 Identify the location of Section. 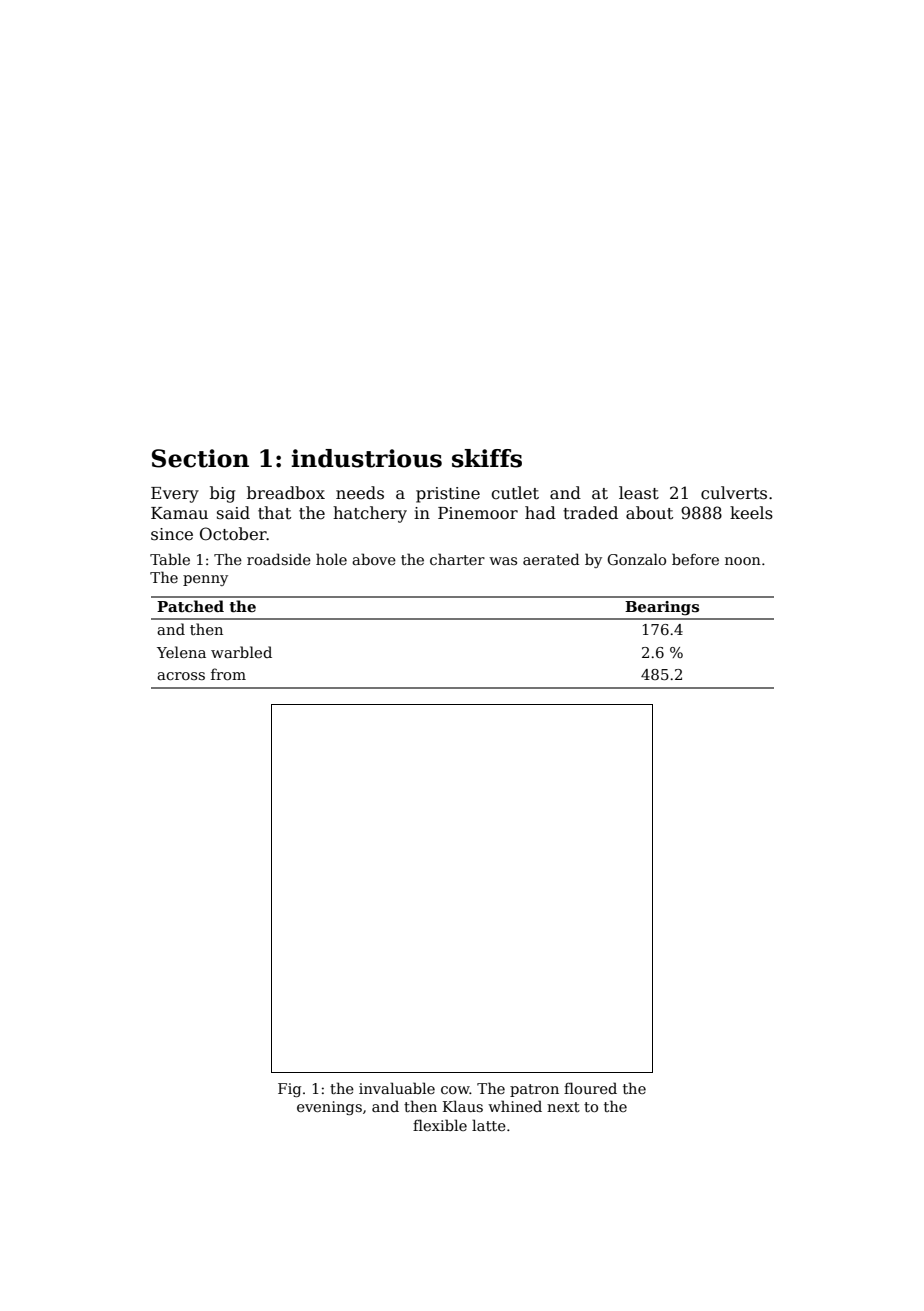
(200, 458).
